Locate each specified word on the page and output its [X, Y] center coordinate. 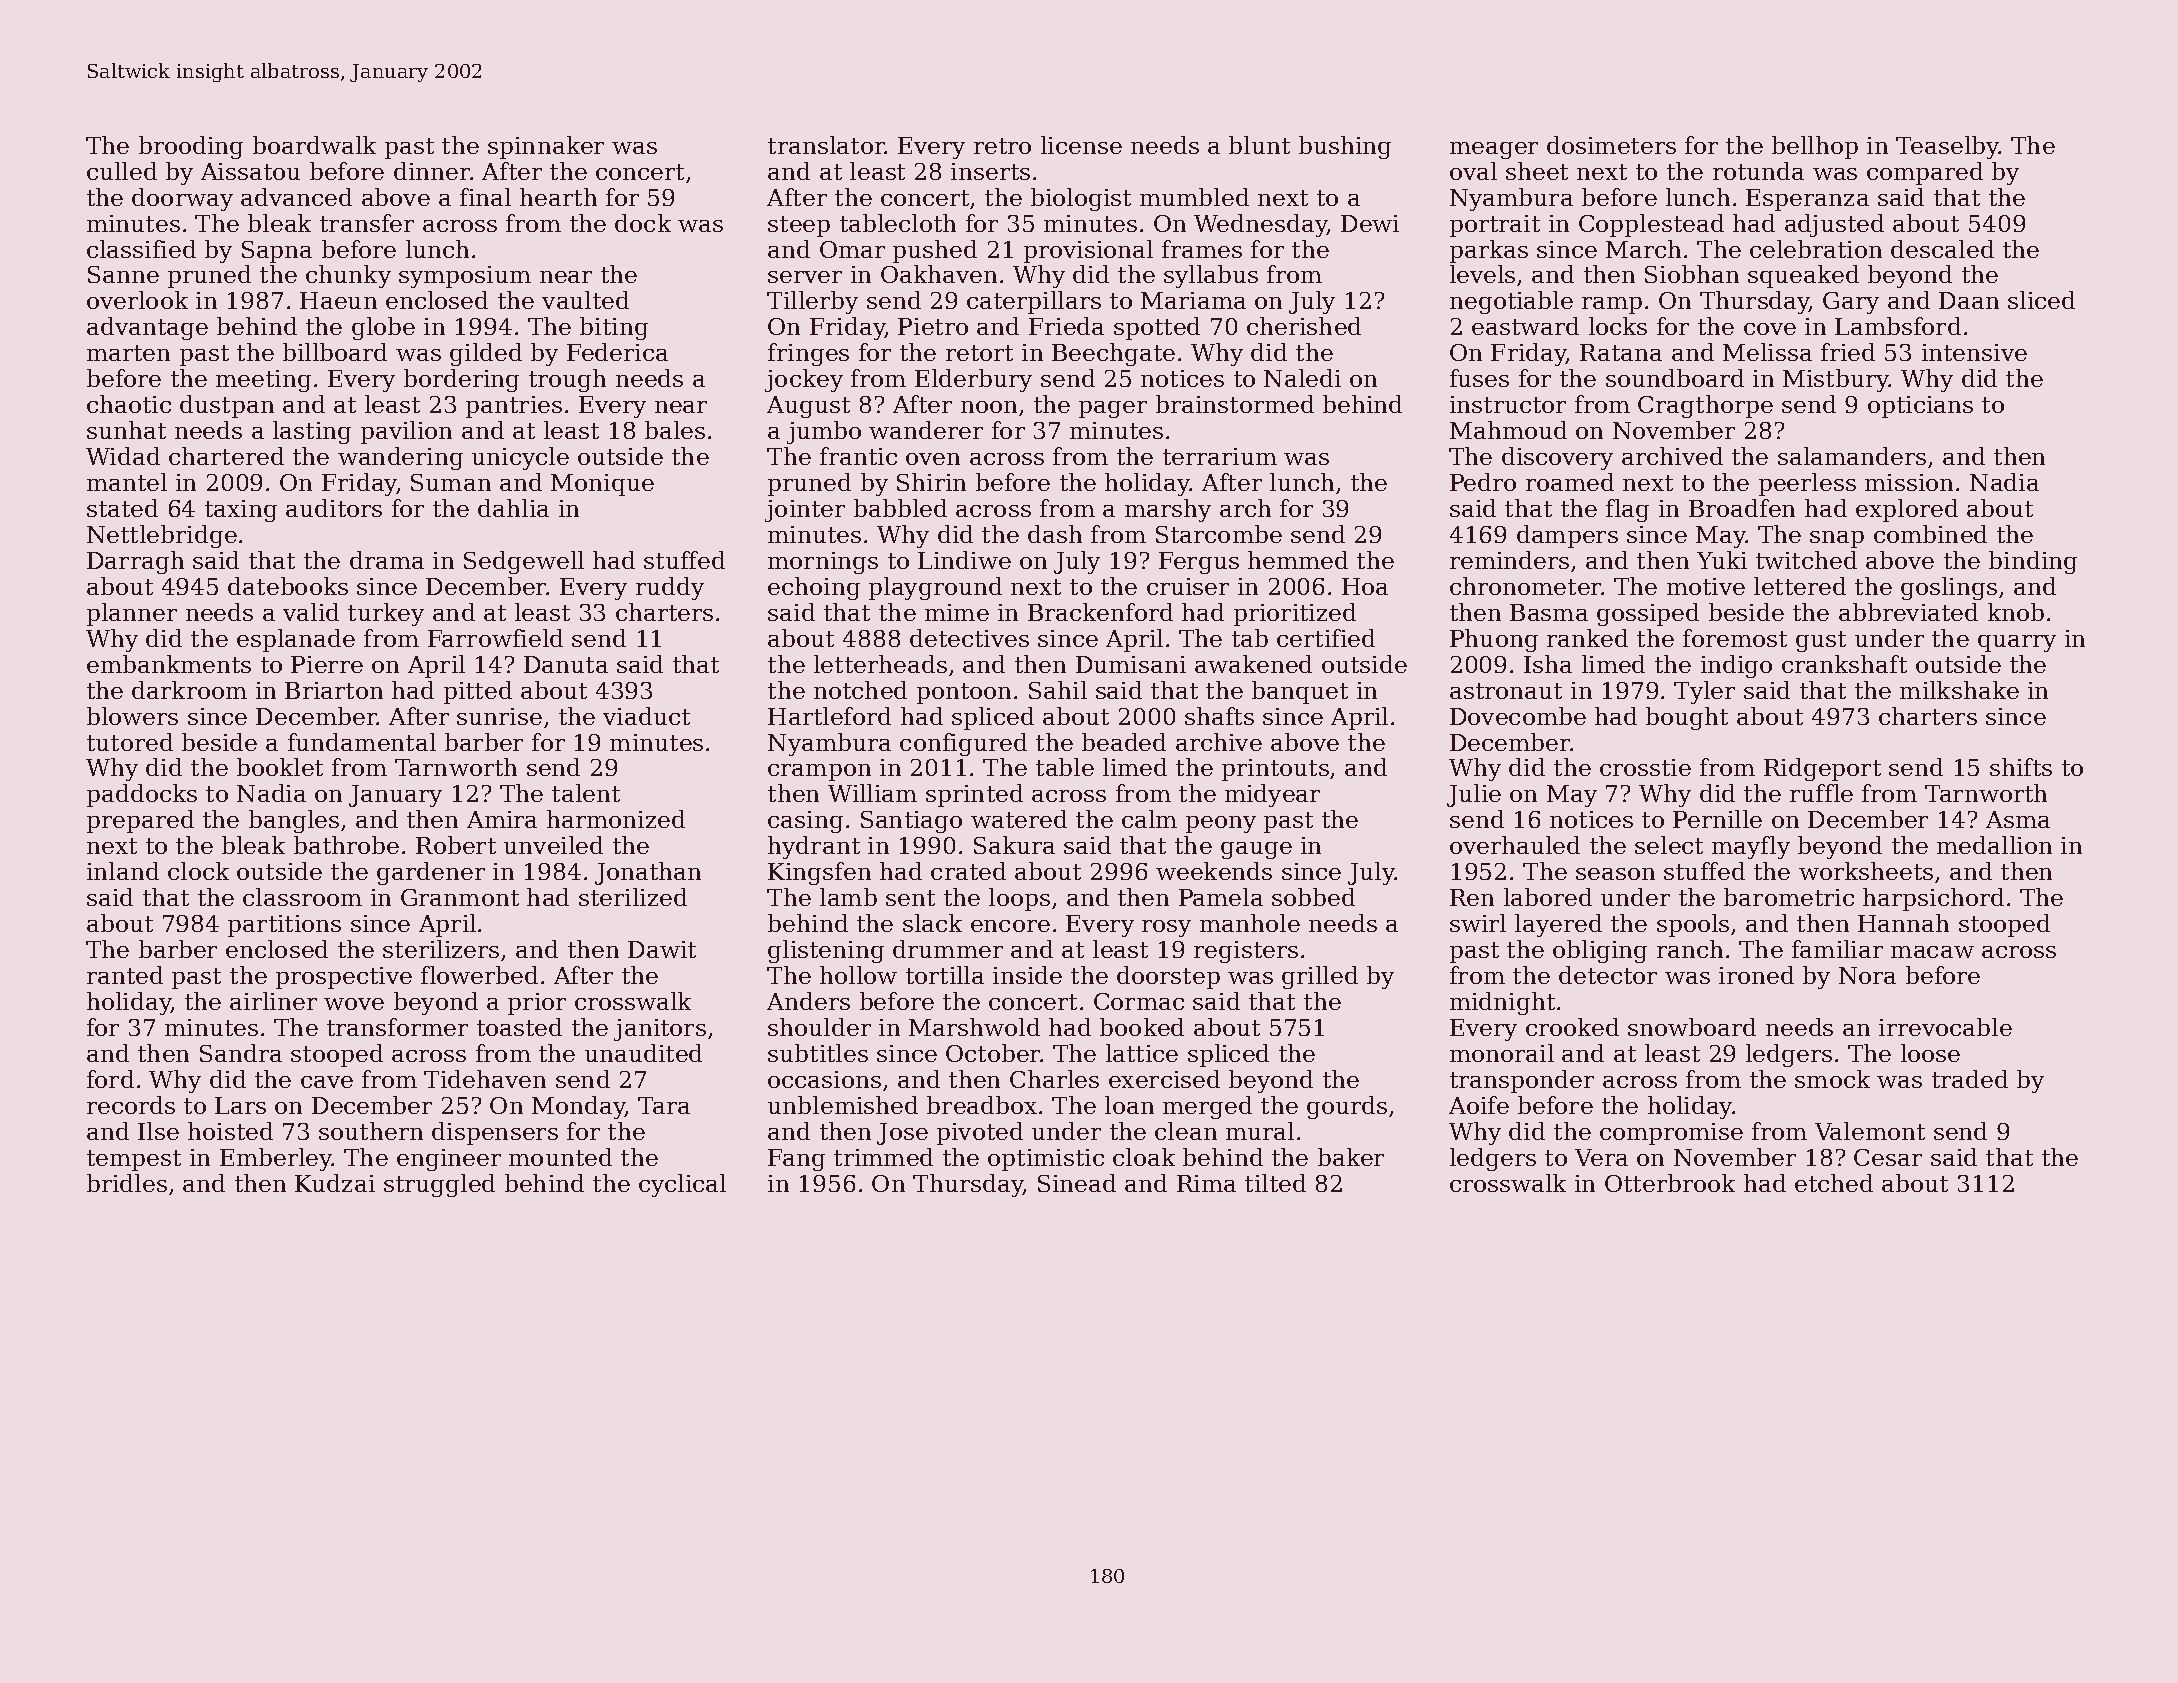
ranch [1690, 949]
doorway [182, 199]
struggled [439, 1185]
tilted [1275, 1183]
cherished [1304, 326]
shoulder [819, 1027]
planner [132, 614]
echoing [814, 588]
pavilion [406, 432]
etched [1834, 1183]
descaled [1942, 249]
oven [933, 459]
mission [1909, 482]
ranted [125, 975]
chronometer [1526, 586]
